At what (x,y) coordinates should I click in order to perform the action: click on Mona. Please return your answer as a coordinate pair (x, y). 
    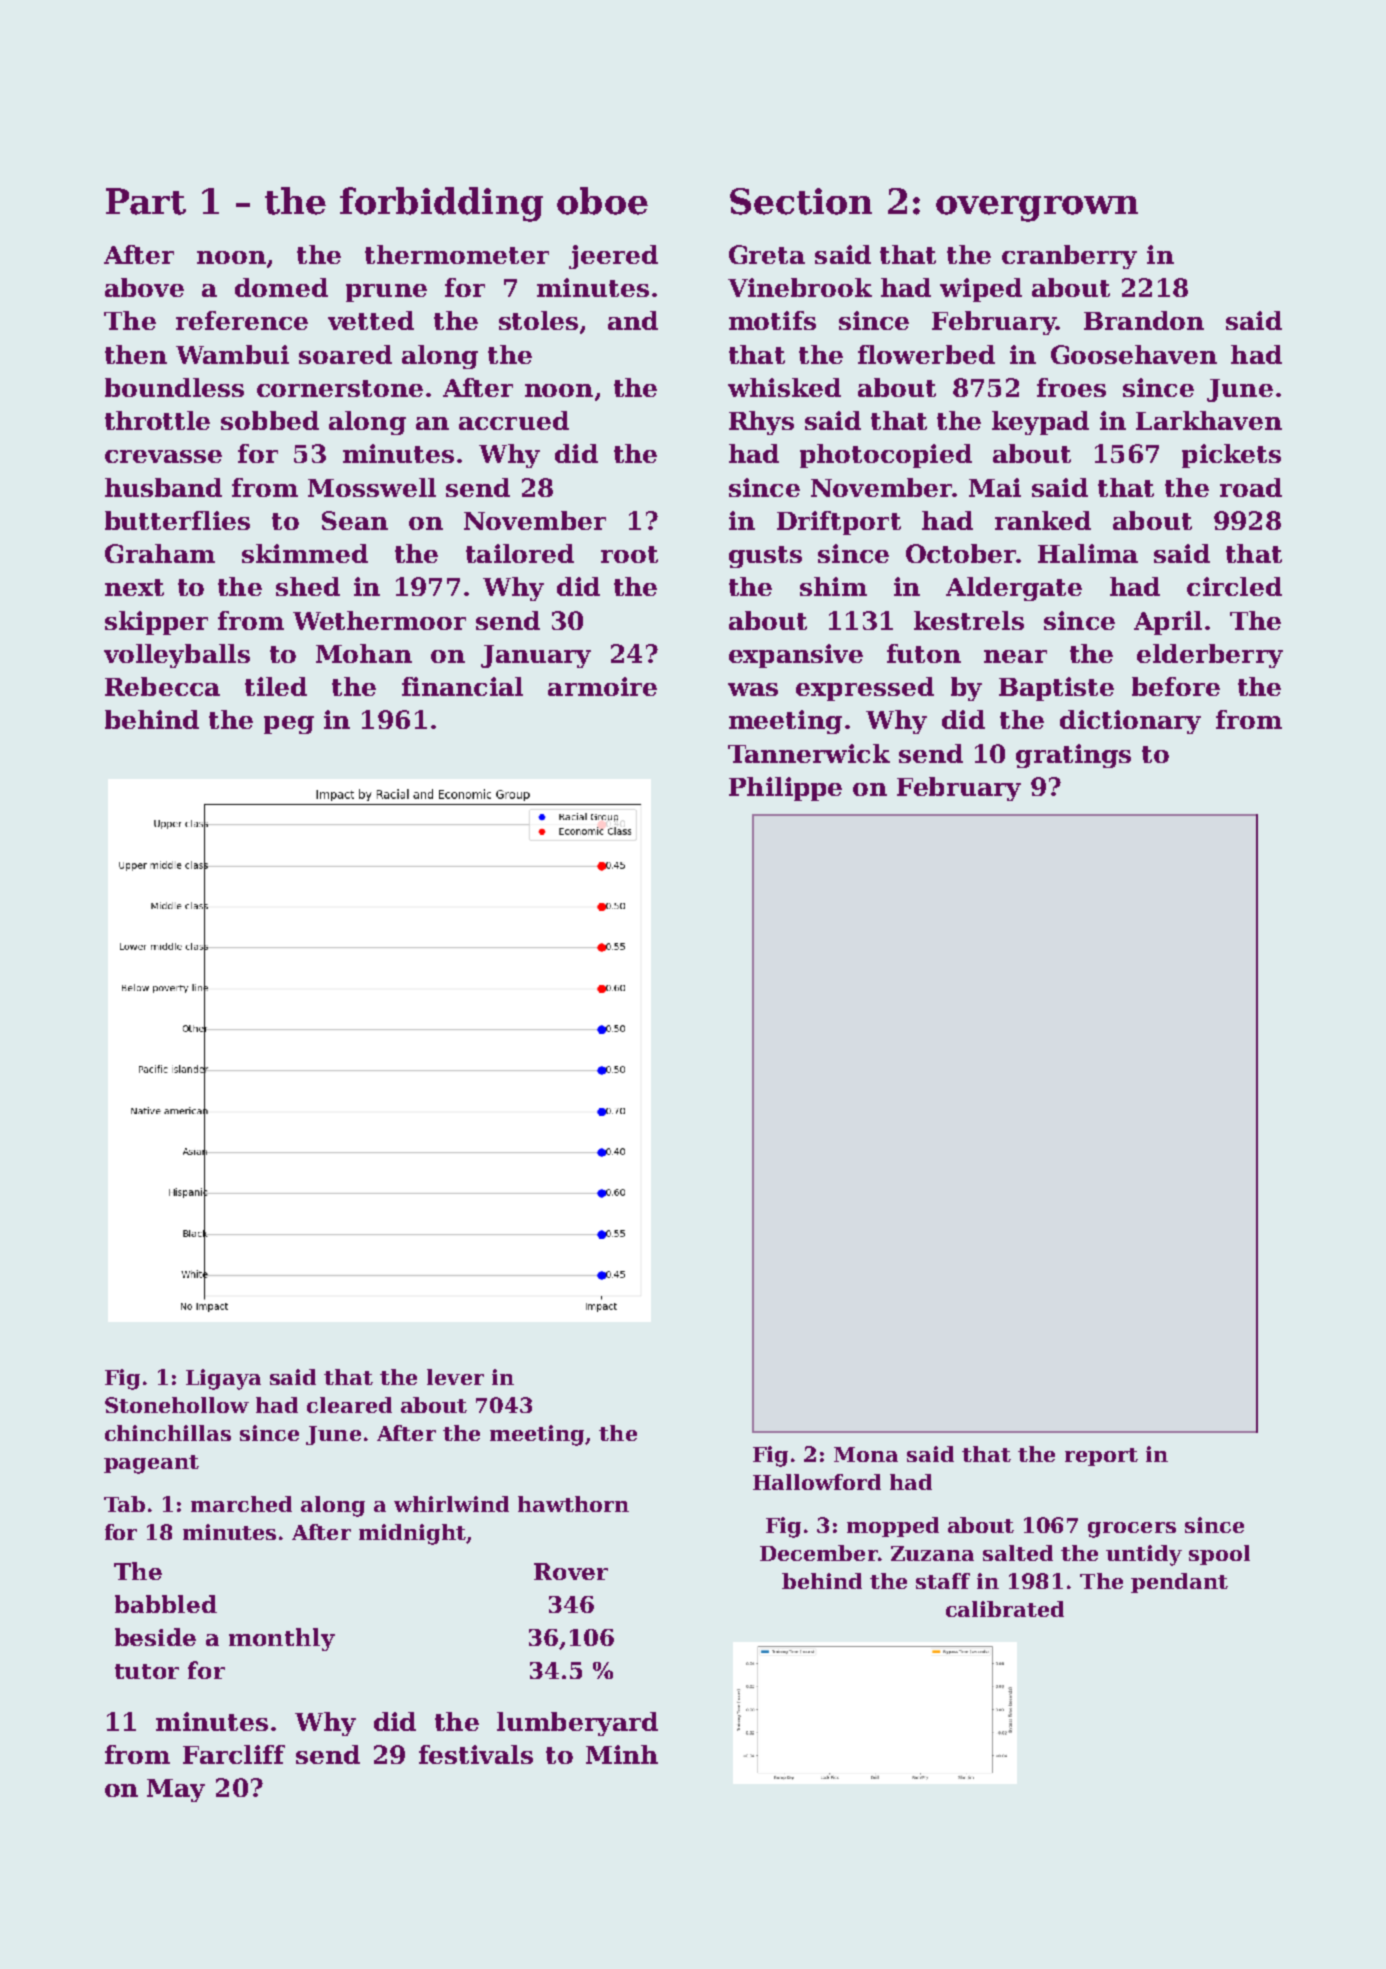
    Looking at the image, I should click on (866, 1454).
